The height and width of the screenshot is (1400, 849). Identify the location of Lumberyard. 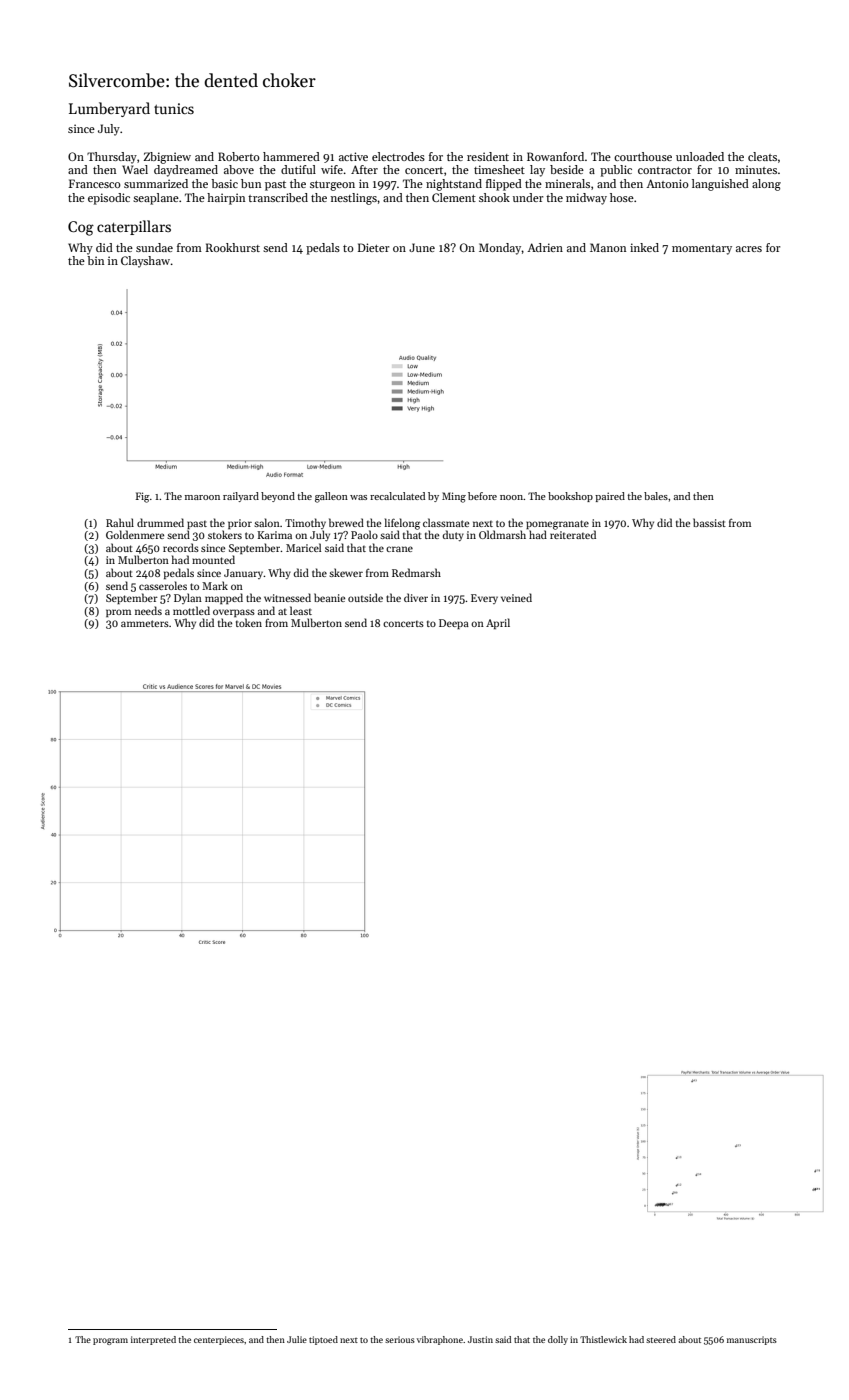
(109, 109).
